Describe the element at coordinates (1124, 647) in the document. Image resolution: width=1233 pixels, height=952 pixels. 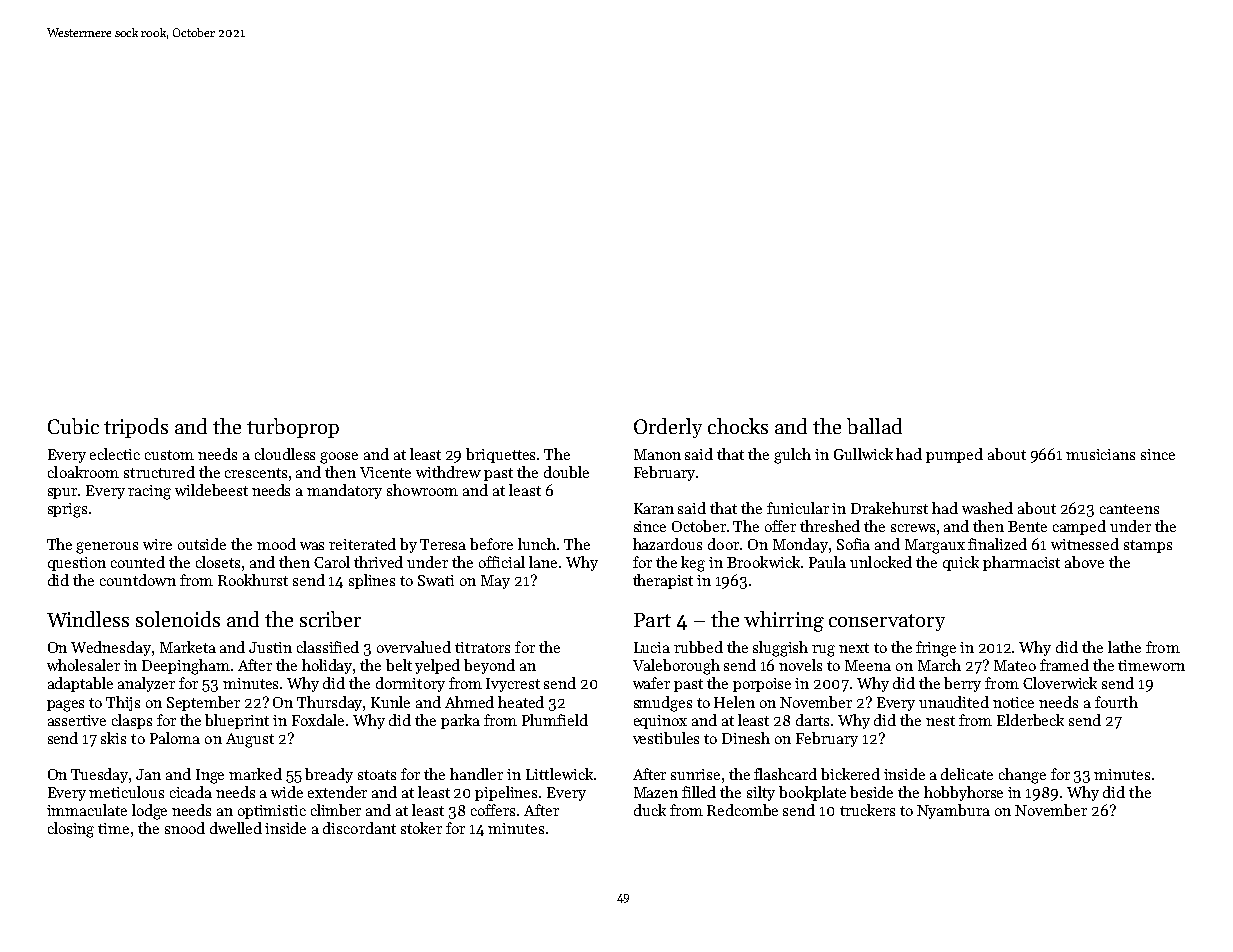
I see `lathe` at that location.
